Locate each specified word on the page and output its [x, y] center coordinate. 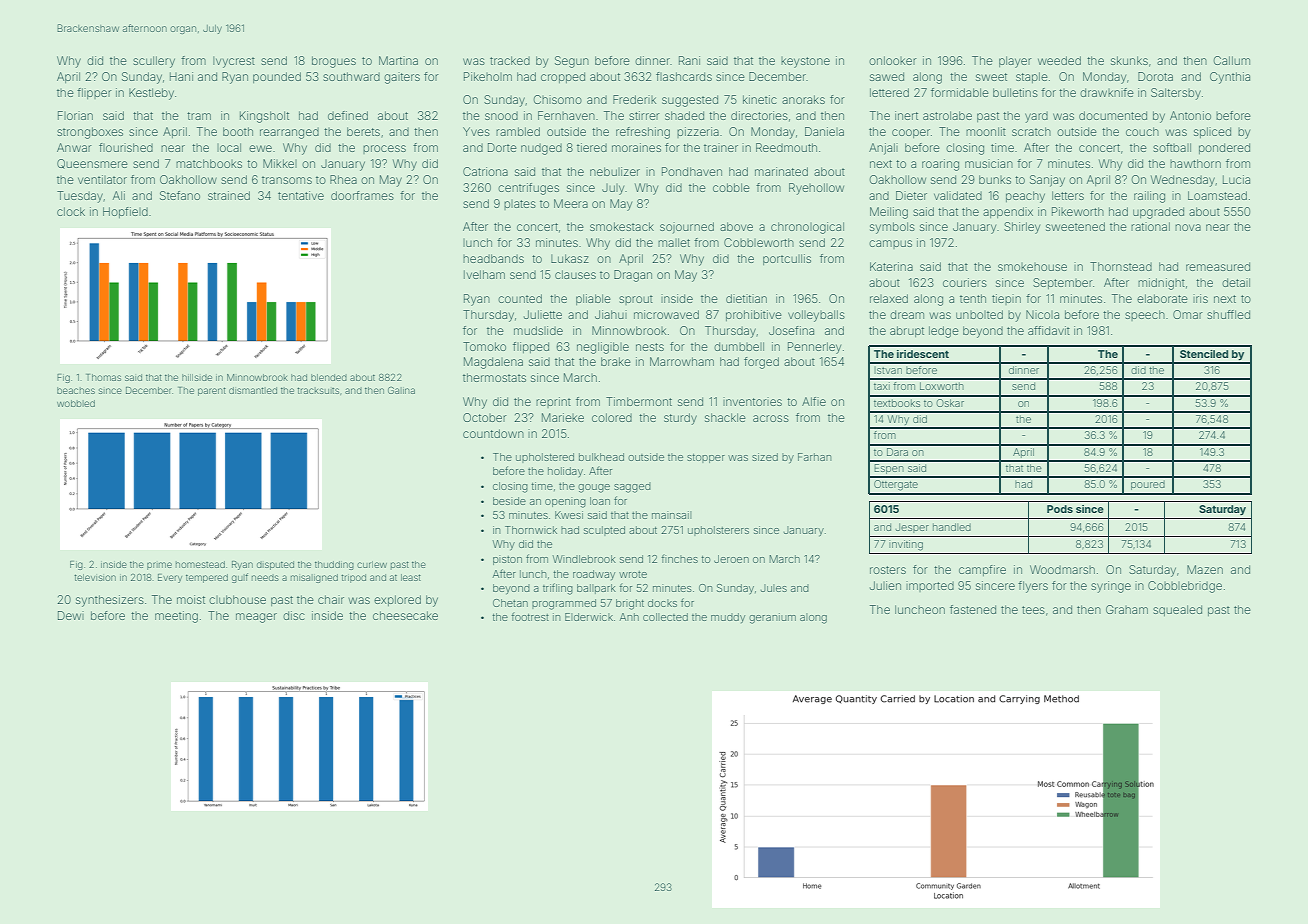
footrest [530, 616]
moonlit [986, 131]
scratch [1031, 131]
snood [501, 115]
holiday [565, 472]
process [384, 149]
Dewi [71, 615]
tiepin [1006, 299]
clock [71, 211]
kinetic [760, 99]
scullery [154, 62]
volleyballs [816, 316]
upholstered [545, 458]
